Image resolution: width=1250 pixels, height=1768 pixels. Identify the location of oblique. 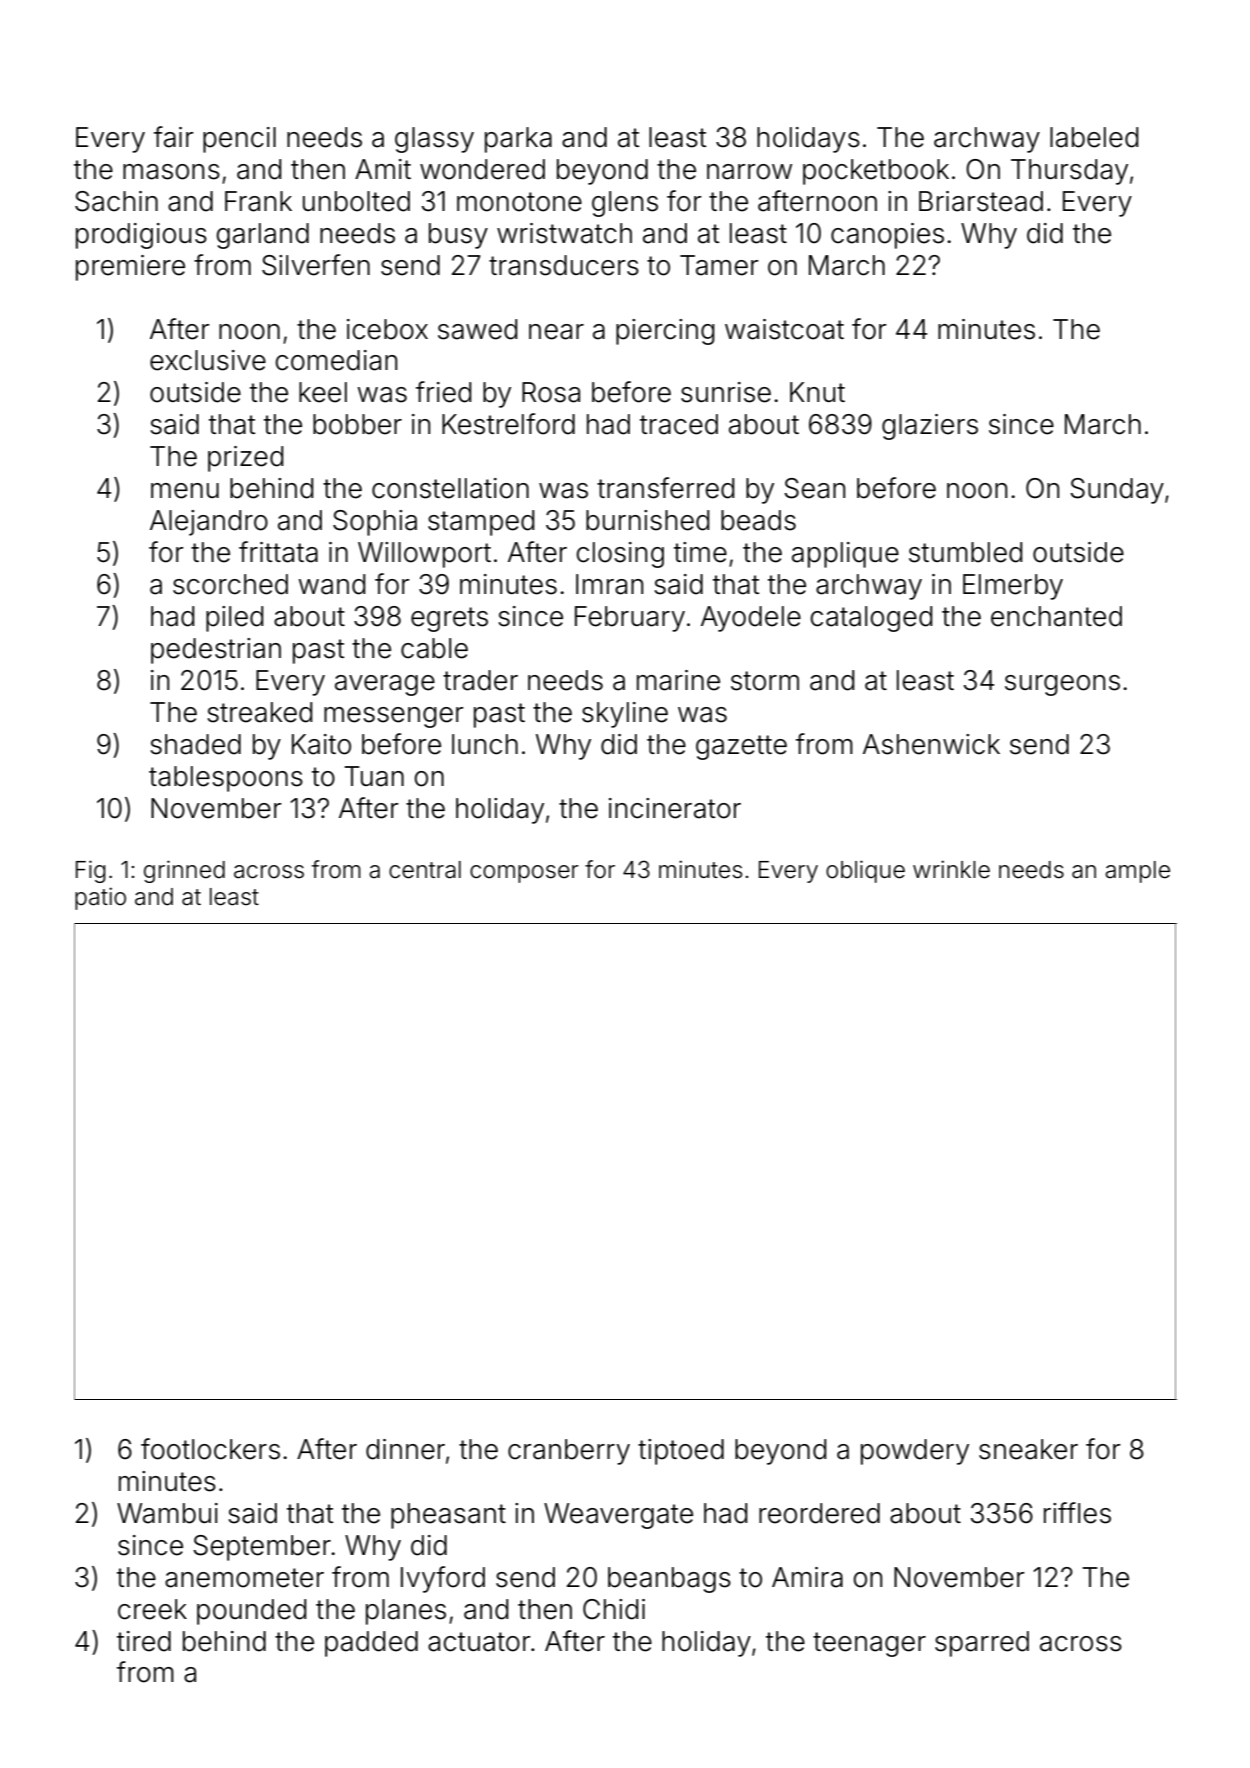
(865, 871).
